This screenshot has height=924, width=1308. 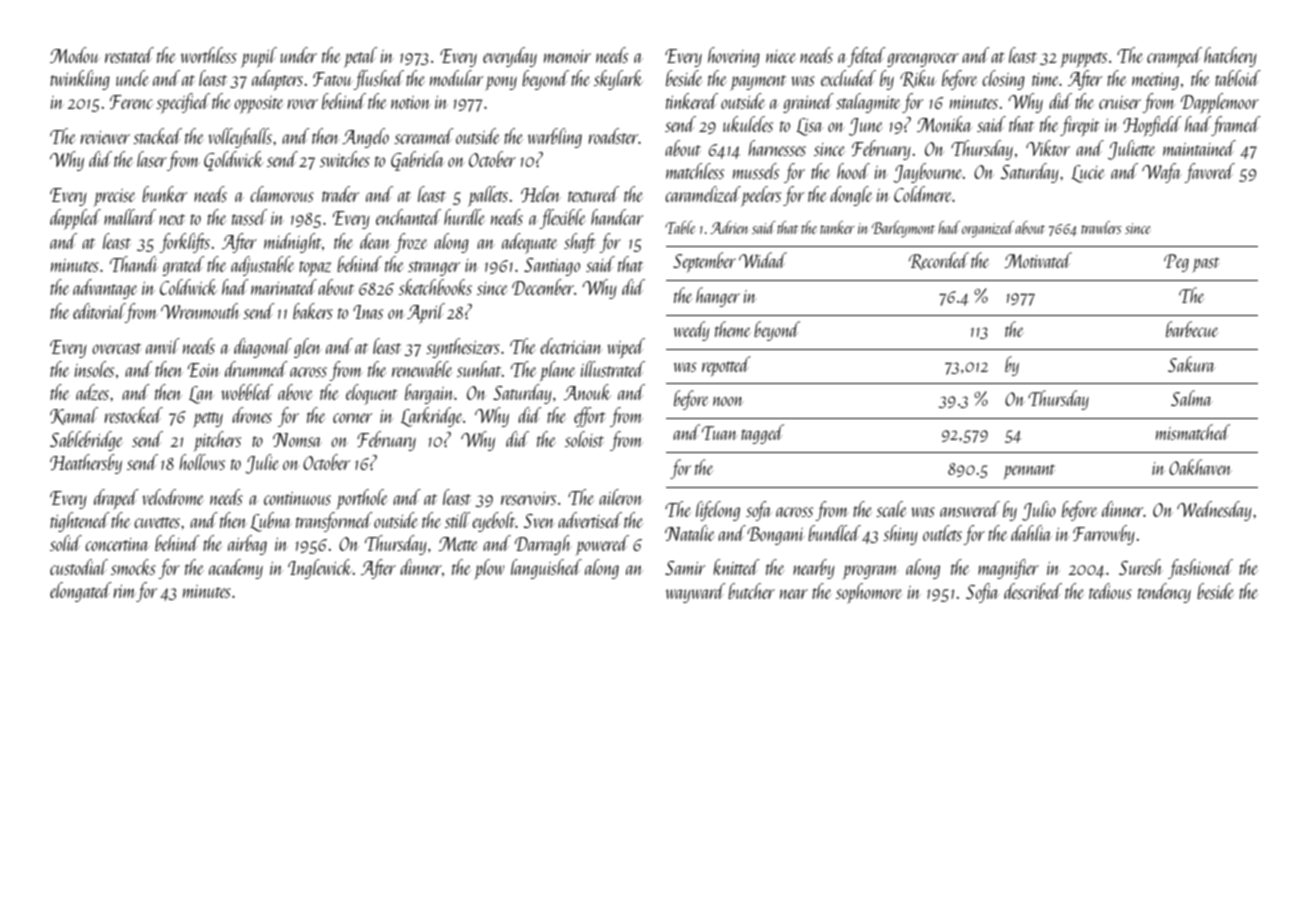 What do you see at coordinates (124, 591) in the screenshot?
I see `rim` at bounding box center [124, 591].
